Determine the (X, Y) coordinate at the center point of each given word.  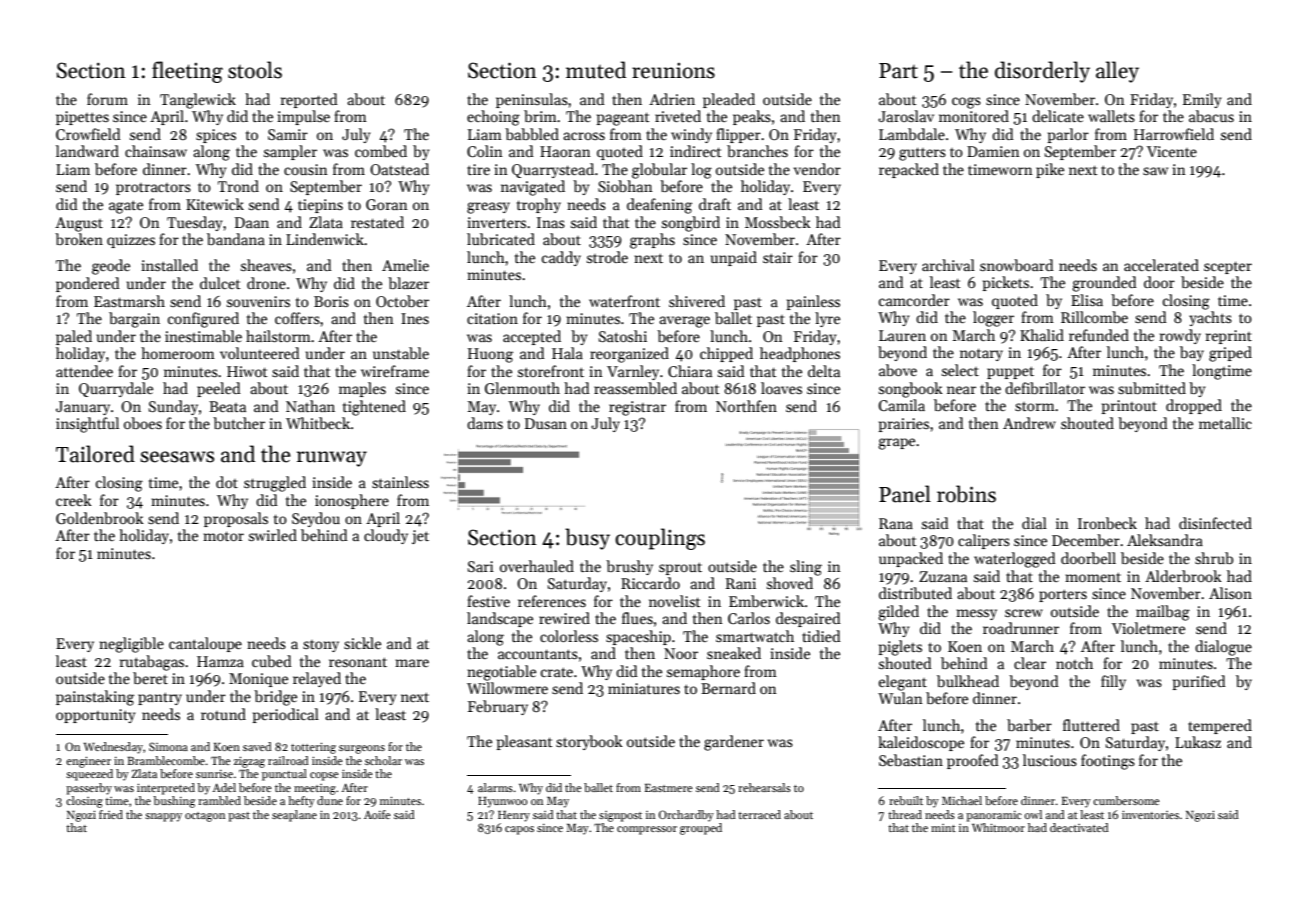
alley (1117, 72)
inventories (1150, 814)
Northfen (746, 406)
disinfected (1215, 523)
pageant (623, 119)
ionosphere (352, 501)
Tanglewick (198, 101)
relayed (317, 679)
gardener (734, 743)
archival (948, 265)
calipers (984, 541)
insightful (87, 425)
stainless (400, 482)
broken (79, 239)
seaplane (294, 816)
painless (813, 302)
